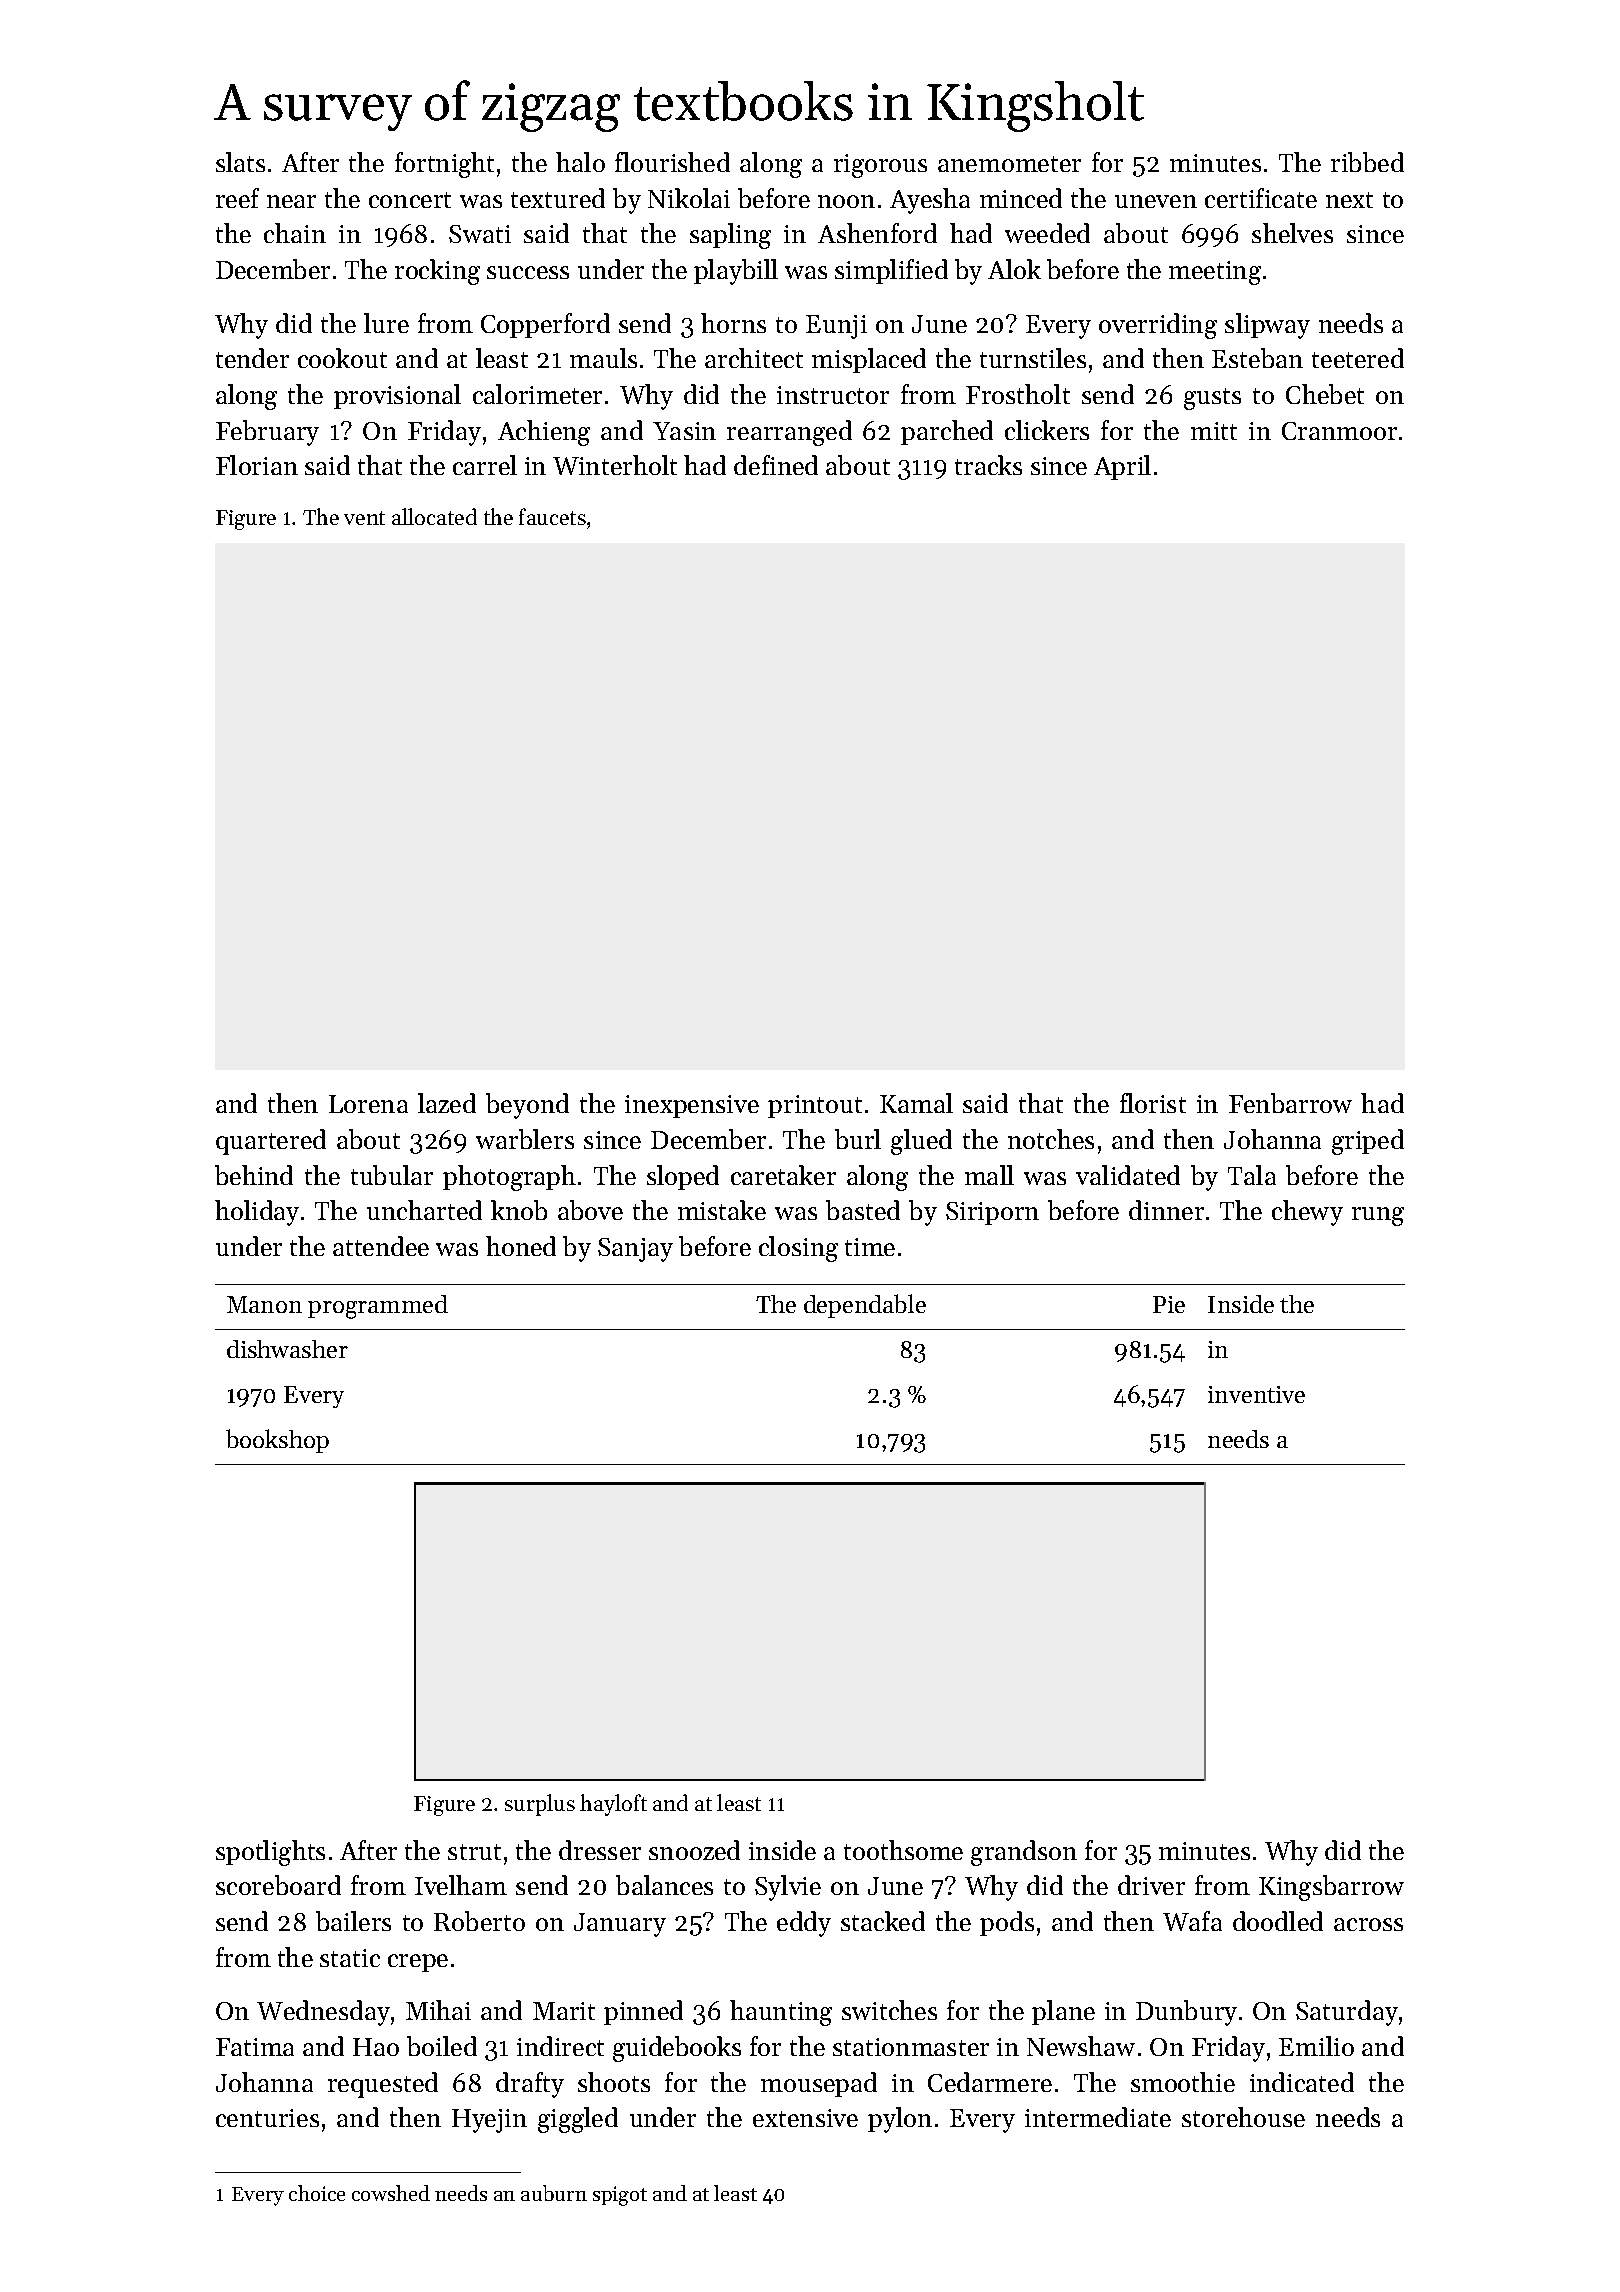 This screenshot has width=1620, height=2292. I want to click on choice, so click(317, 2193).
